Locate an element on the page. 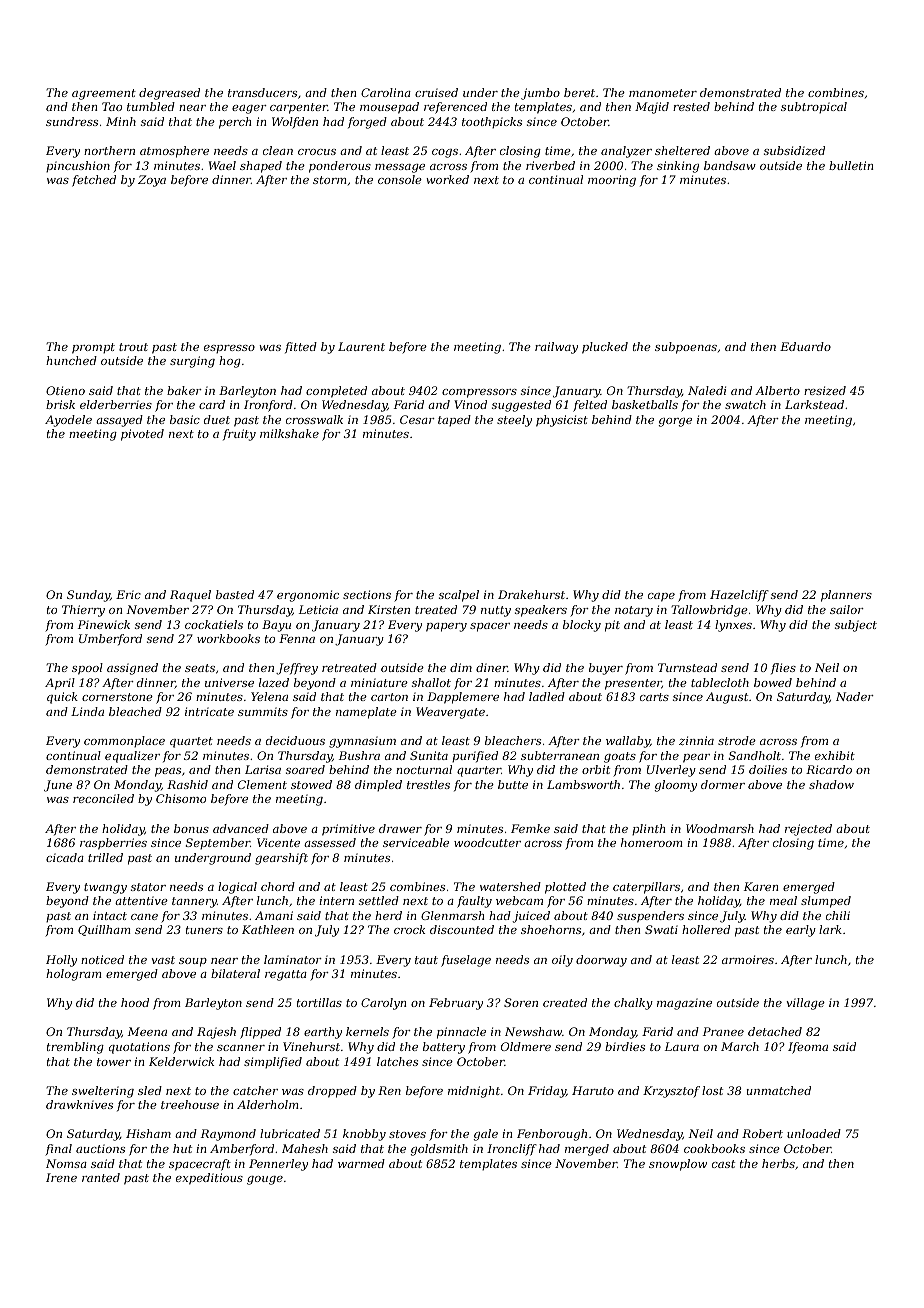  subtropical is located at coordinates (814, 107).
